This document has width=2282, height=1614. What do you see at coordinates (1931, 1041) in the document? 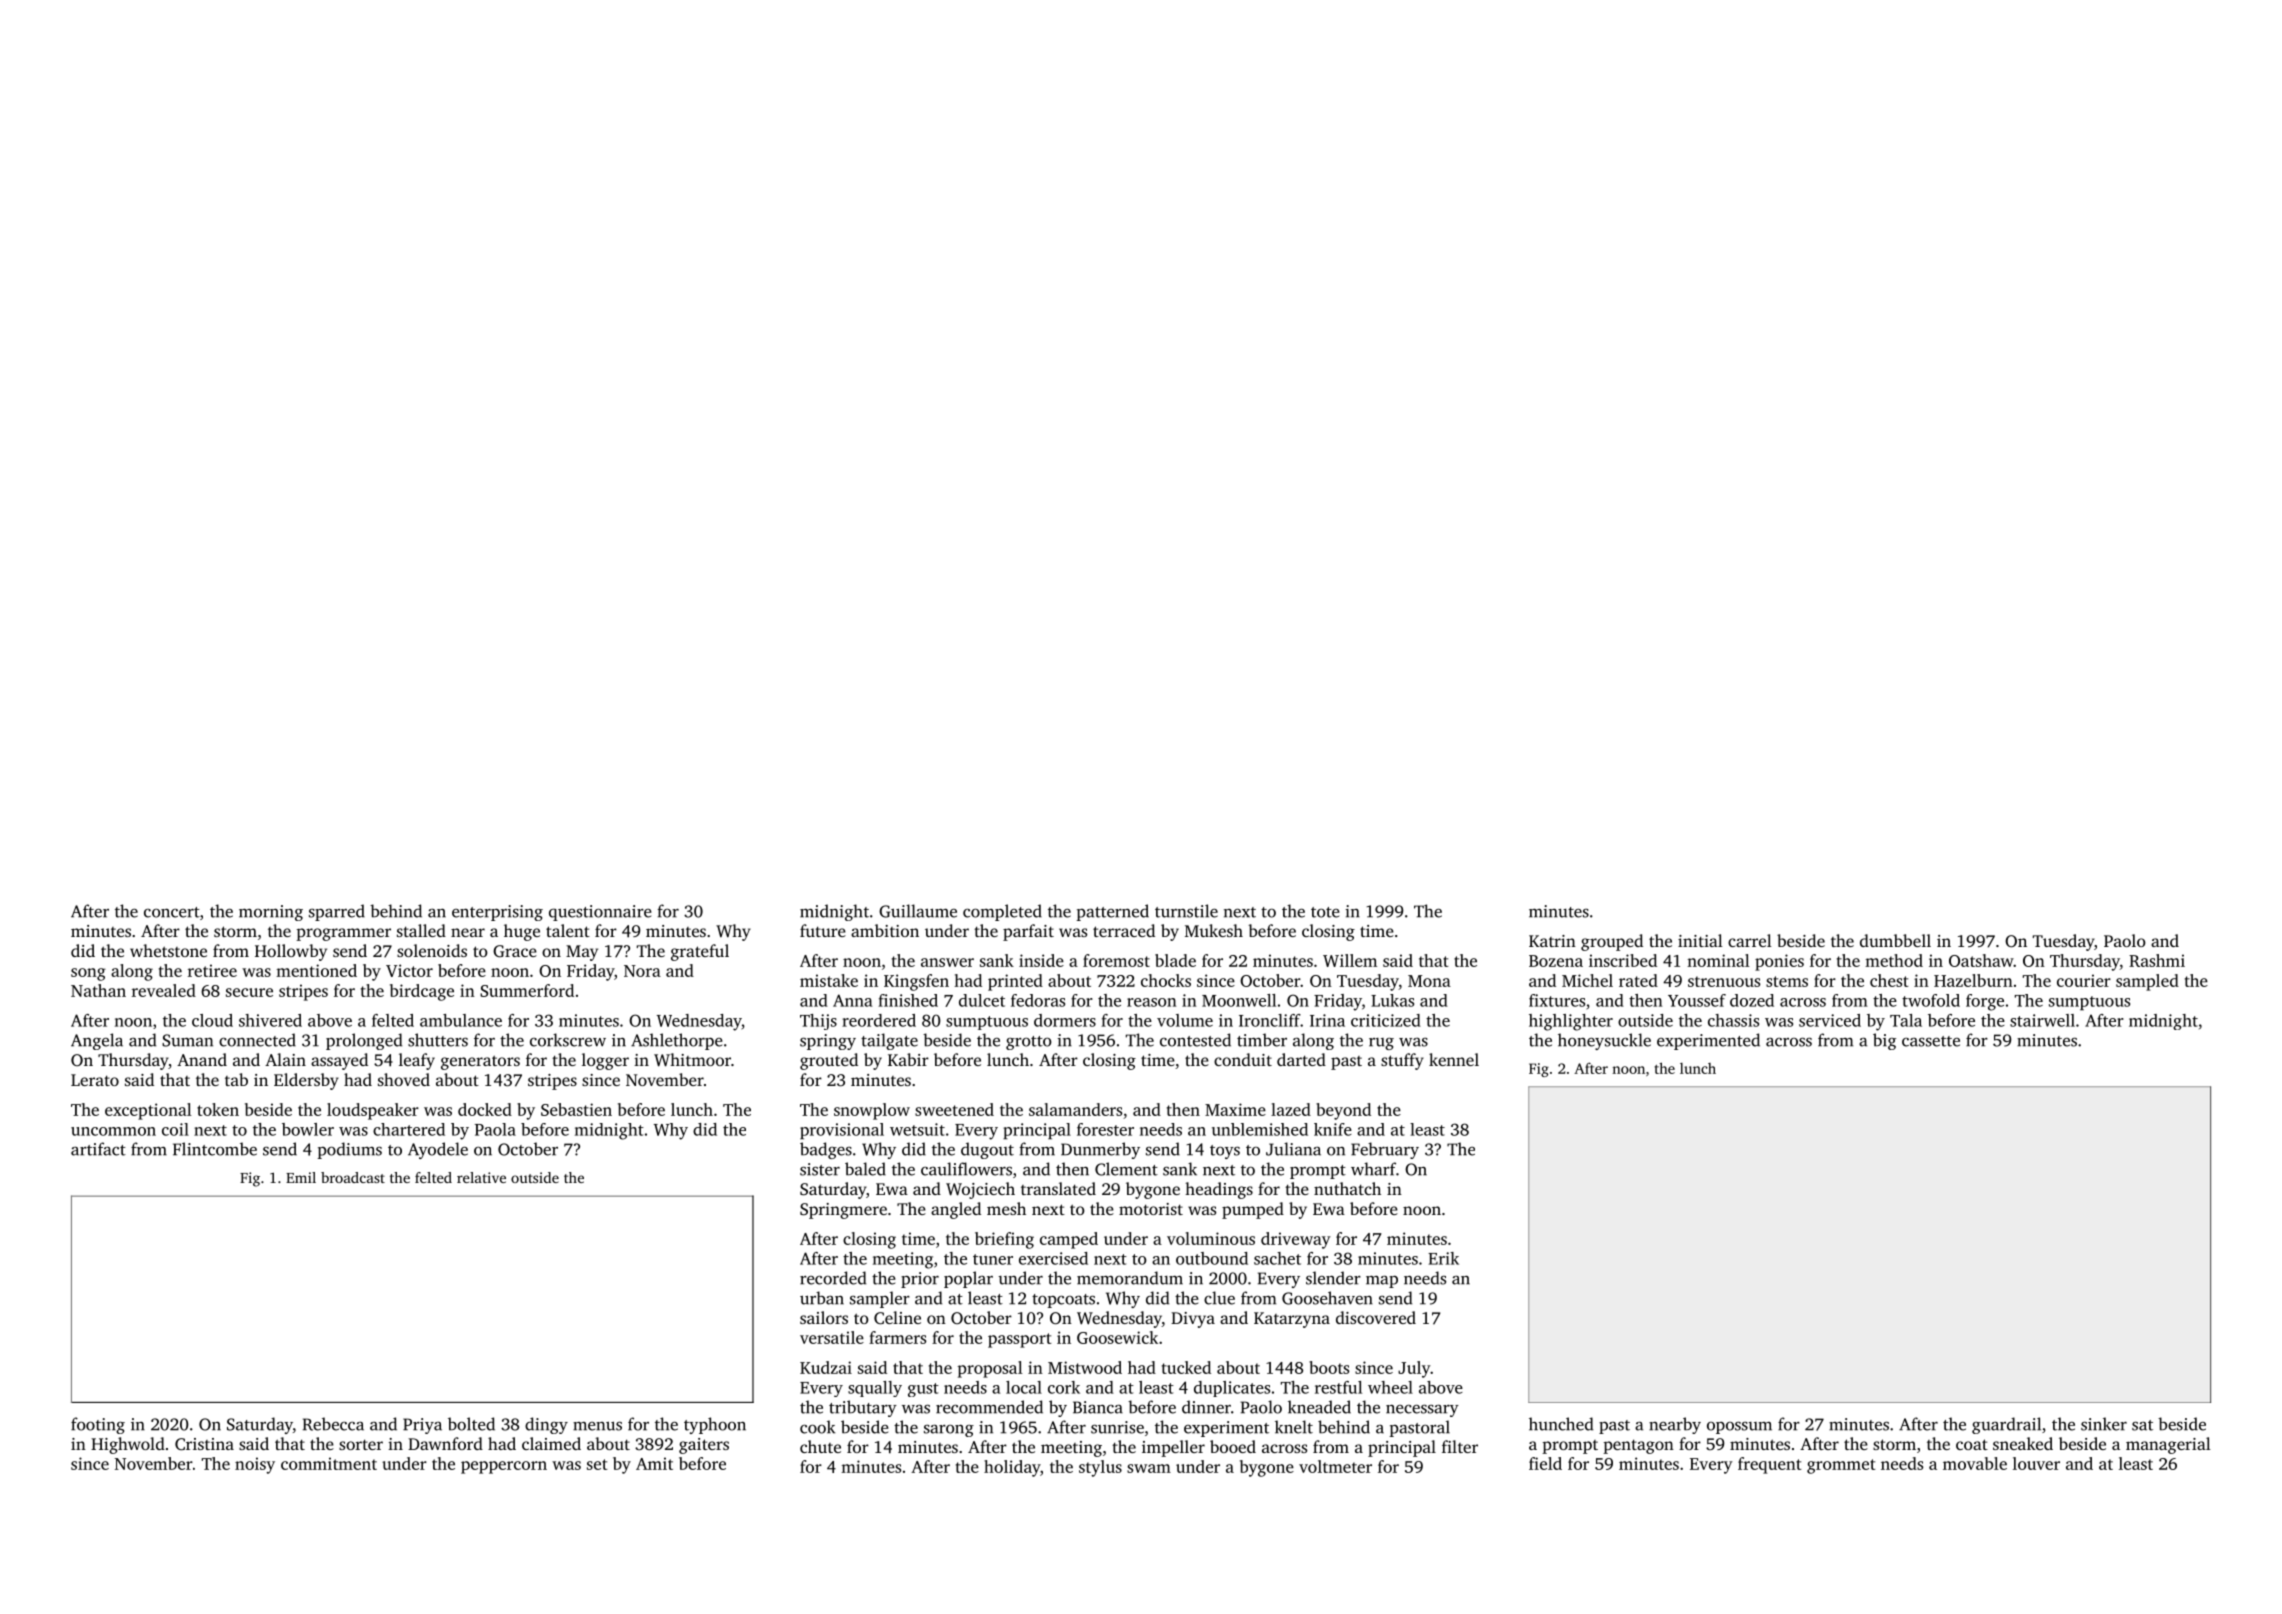
I see `cassette` at bounding box center [1931, 1041].
